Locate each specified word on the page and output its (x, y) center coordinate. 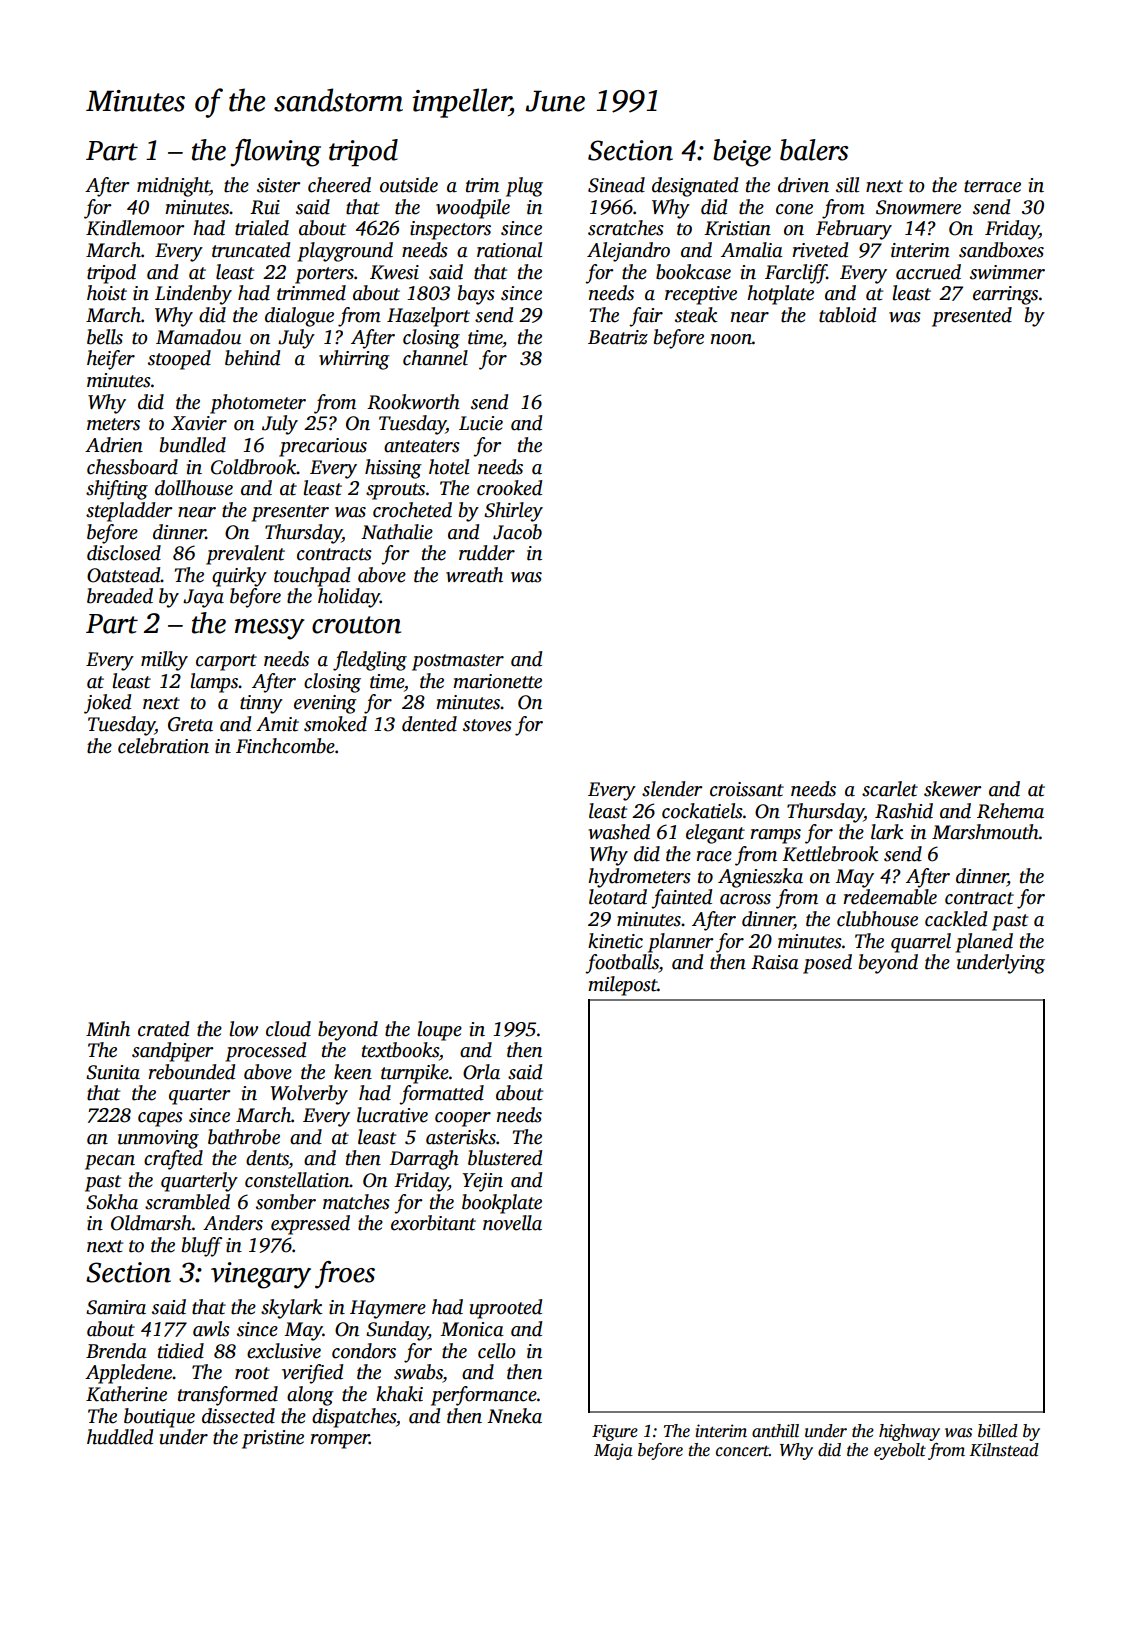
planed (984, 943)
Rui (265, 207)
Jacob (517, 532)
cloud (288, 1029)
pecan (110, 1162)
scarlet (890, 789)
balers (814, 150)
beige (742, 153)
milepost (623, 986)
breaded (120, 596)
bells (105, 337)
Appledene (129, 1374)
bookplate (502, 1204)
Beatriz (618, 337)
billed (998, 1431)
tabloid (847, 315)
